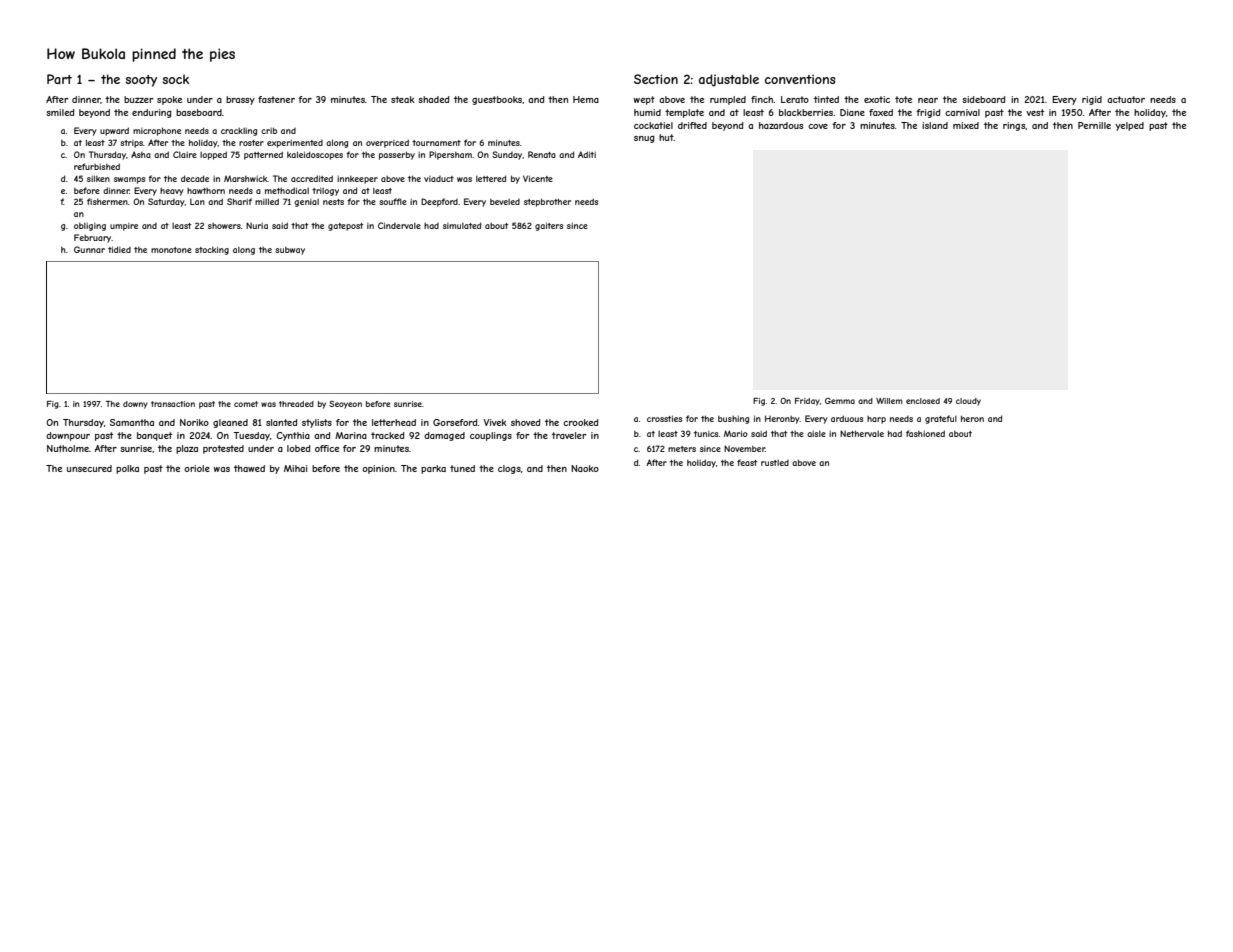 The image size is (1233, 952). I want to click on cloudy, so click(968, 402).
